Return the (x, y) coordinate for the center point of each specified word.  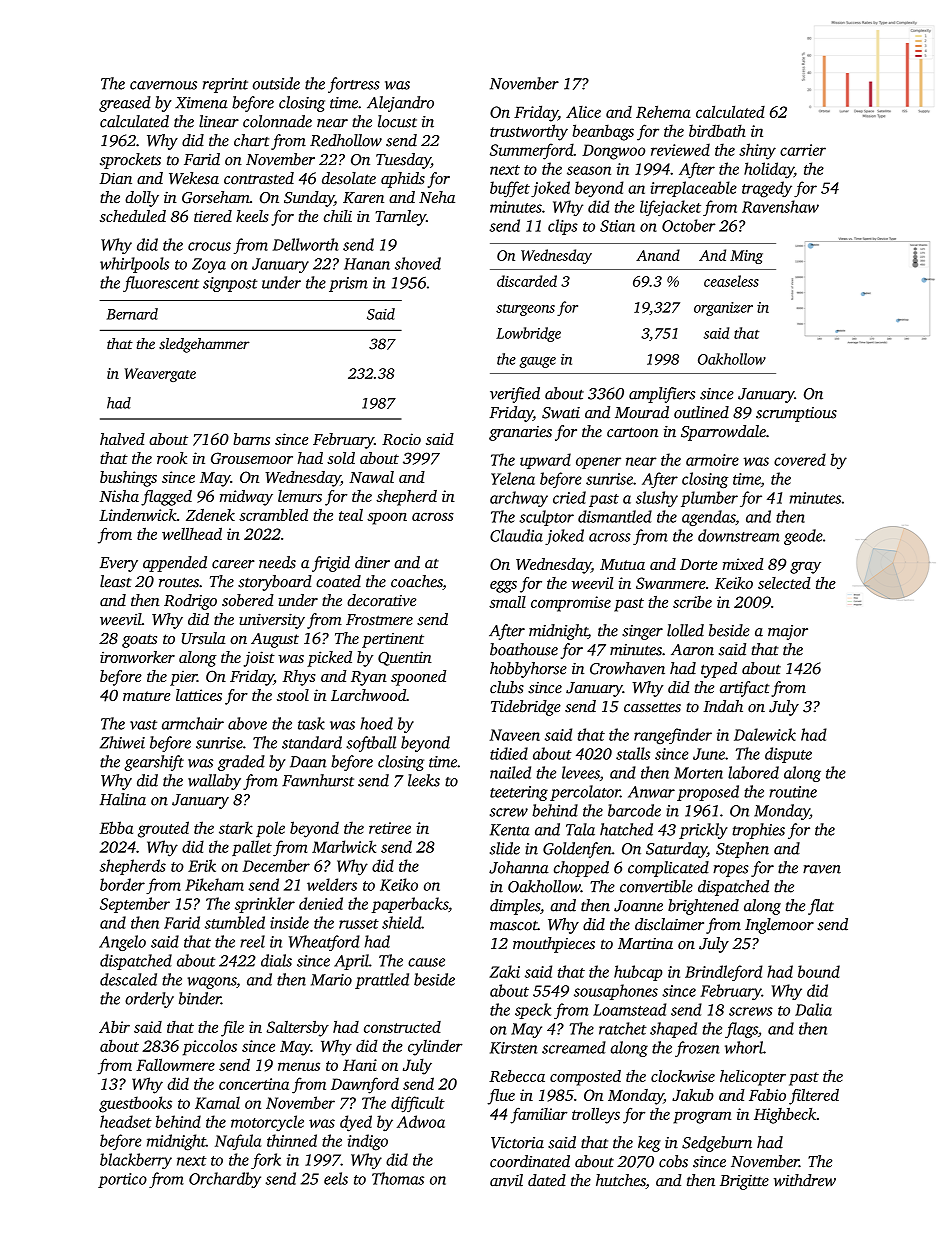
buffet (510, 189)
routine (793, 792)
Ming (746, 257)
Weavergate (160, 375)
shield (402, 922)
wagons (211, 983)
